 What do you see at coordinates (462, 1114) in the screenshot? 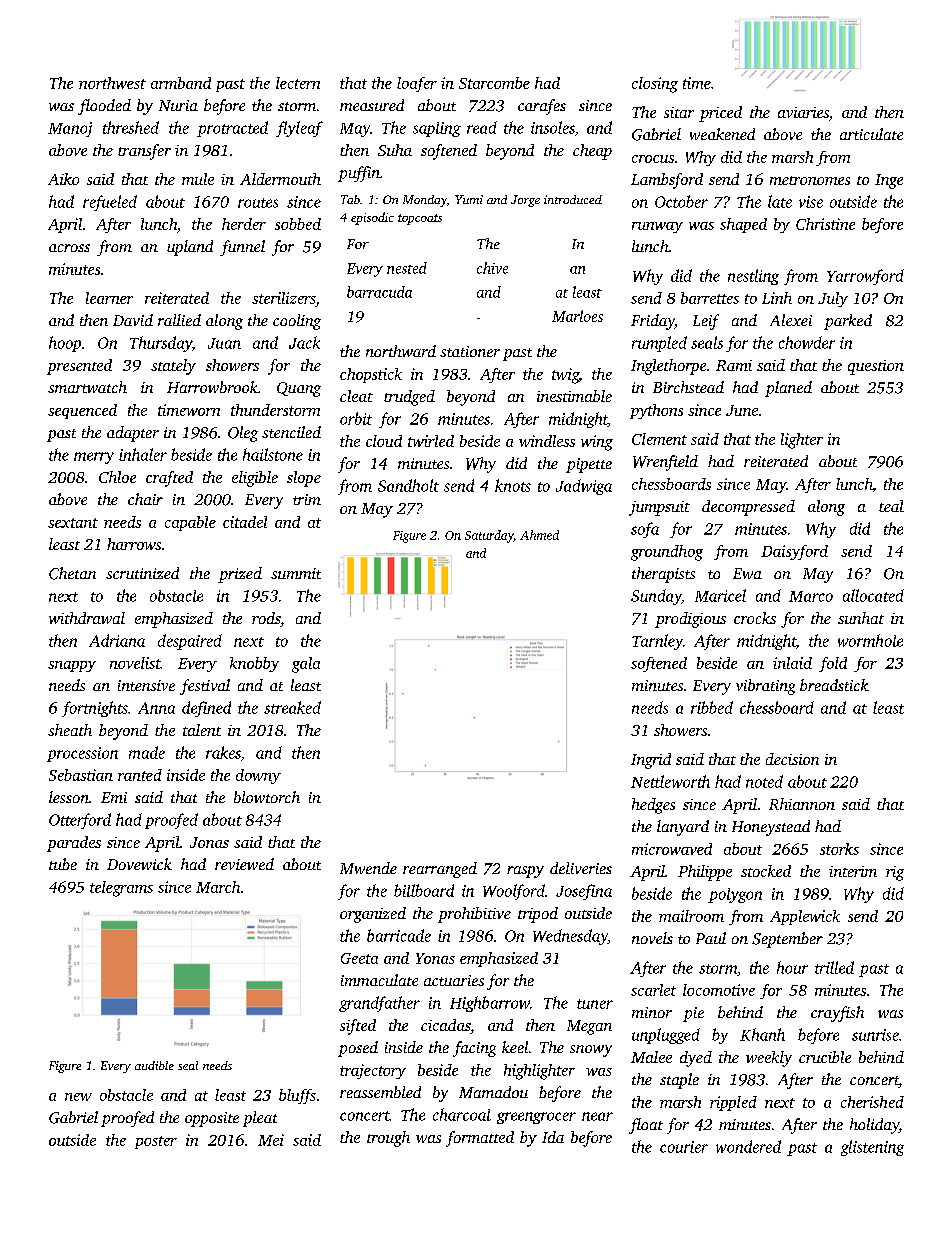
I see `charcoal` at bounding box center [462, 1114].
